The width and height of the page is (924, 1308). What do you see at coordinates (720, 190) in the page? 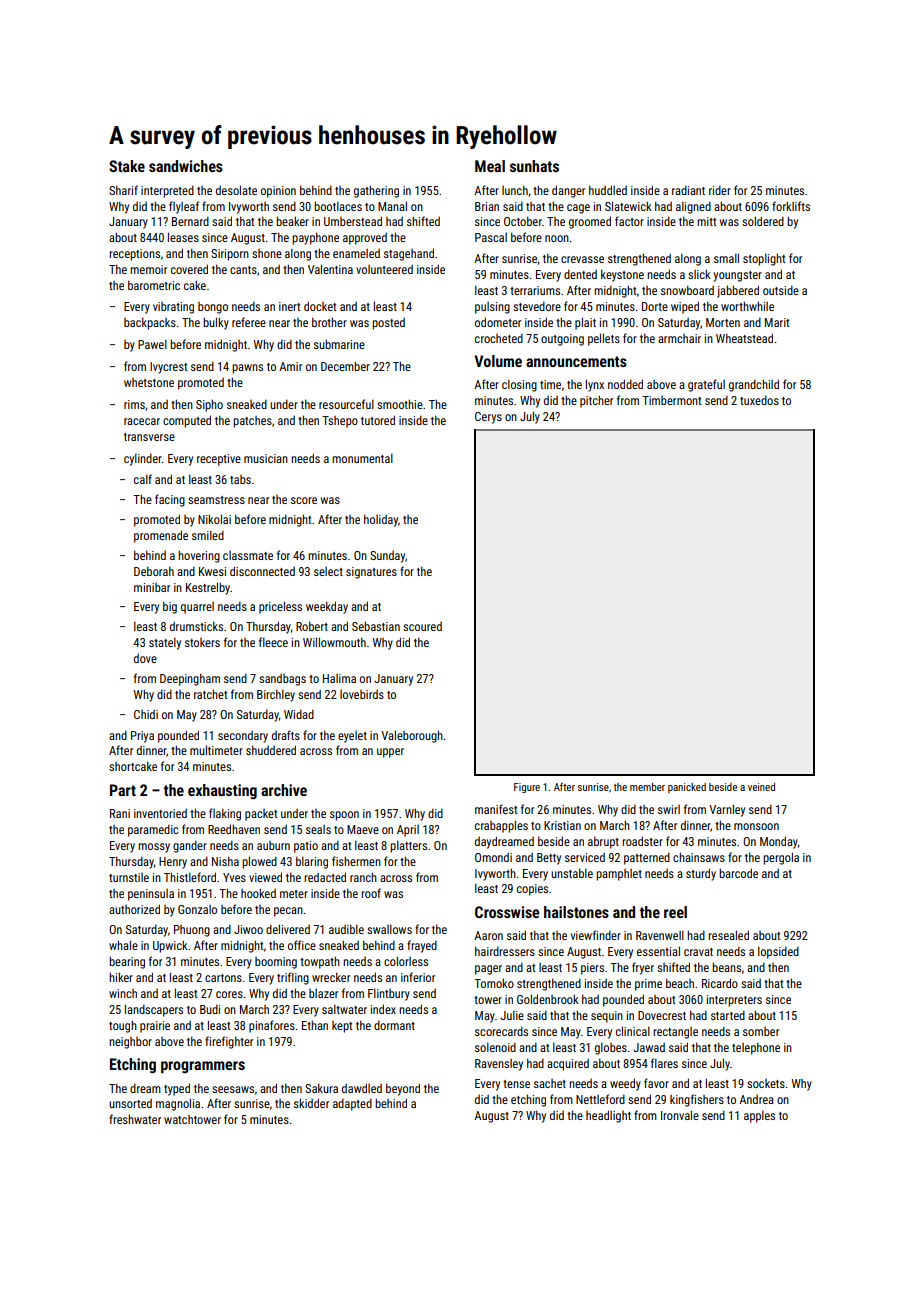
I see `rider` at bounding box center [720, 190].
